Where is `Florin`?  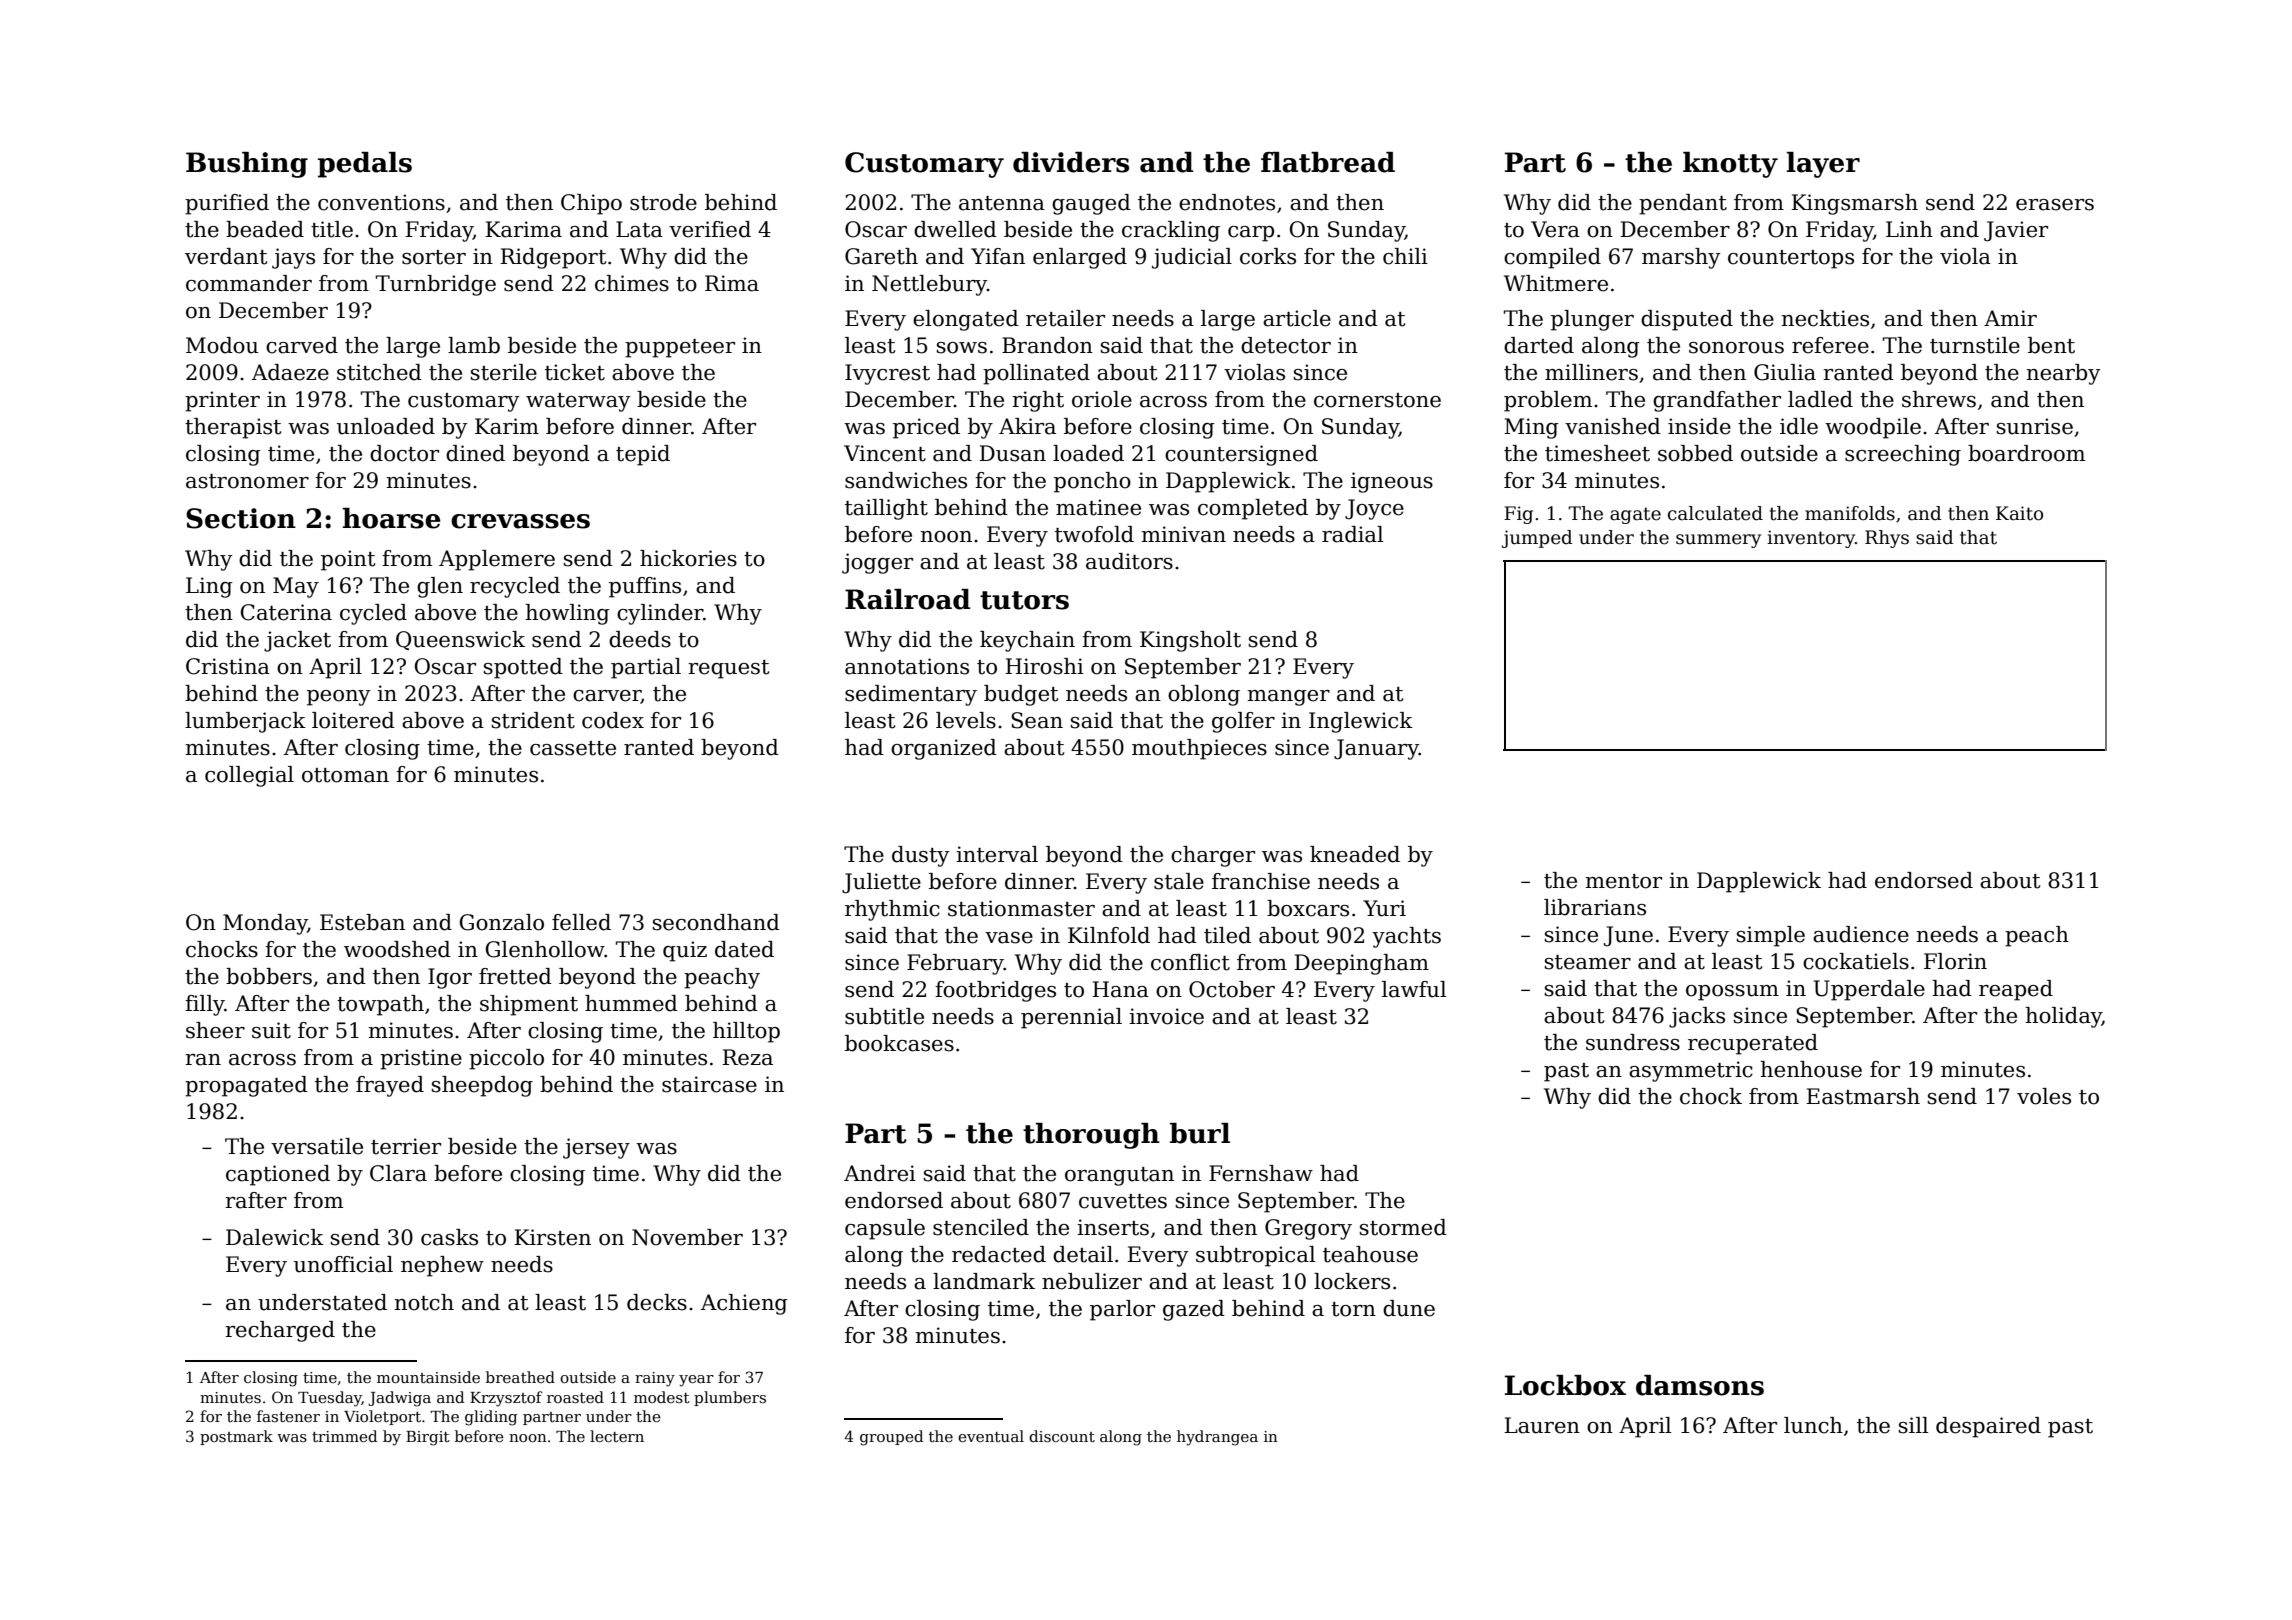 Florin is located at coordinates (1955, 961).
